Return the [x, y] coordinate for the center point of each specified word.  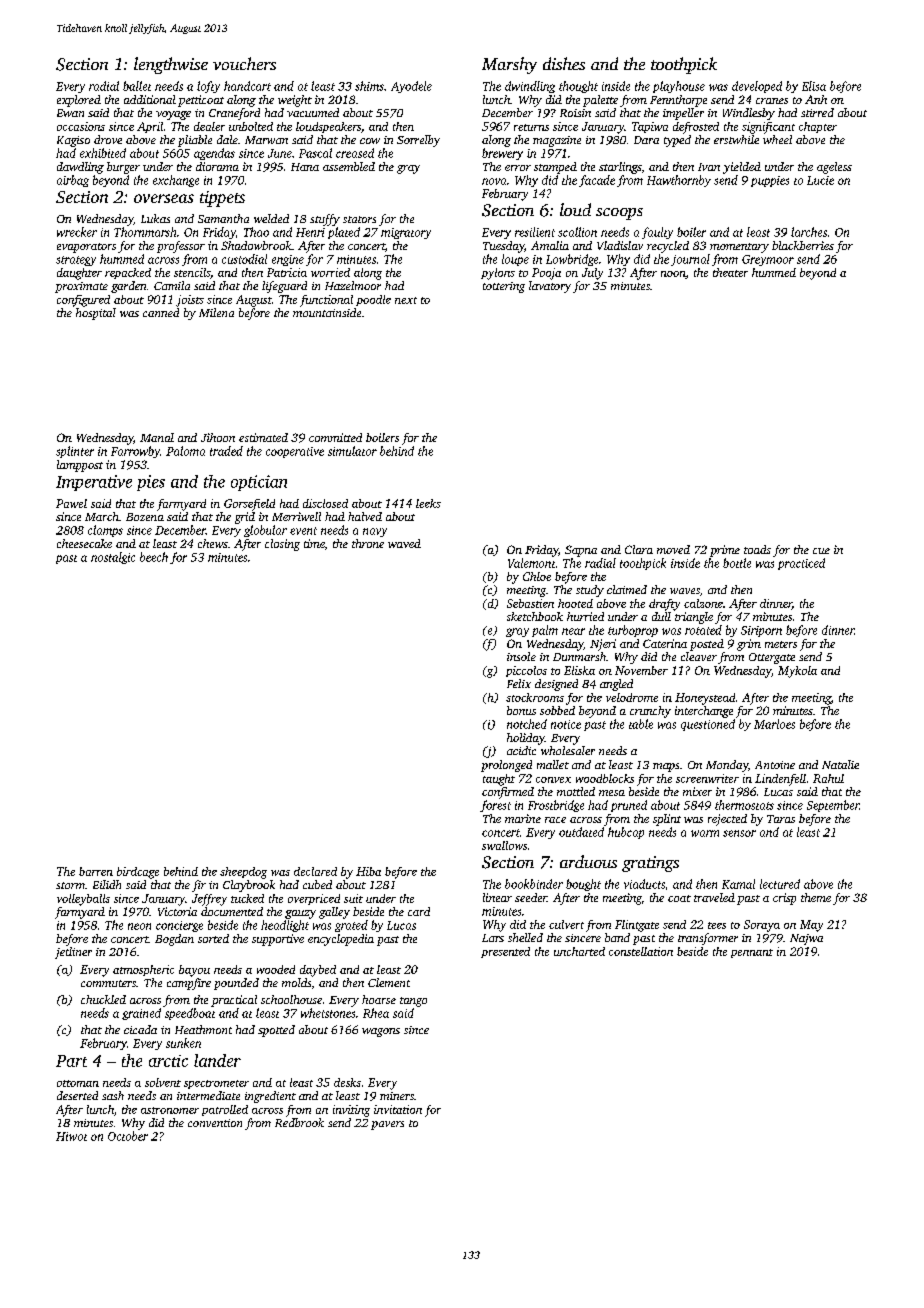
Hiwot [71, 1136]
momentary [739, 248]
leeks [428, 503]
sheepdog [243, 873]
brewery [502, 154]
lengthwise [171, 65]
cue [821, 551]
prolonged [506, 766]
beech [154, 557]
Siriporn [761, 631]
